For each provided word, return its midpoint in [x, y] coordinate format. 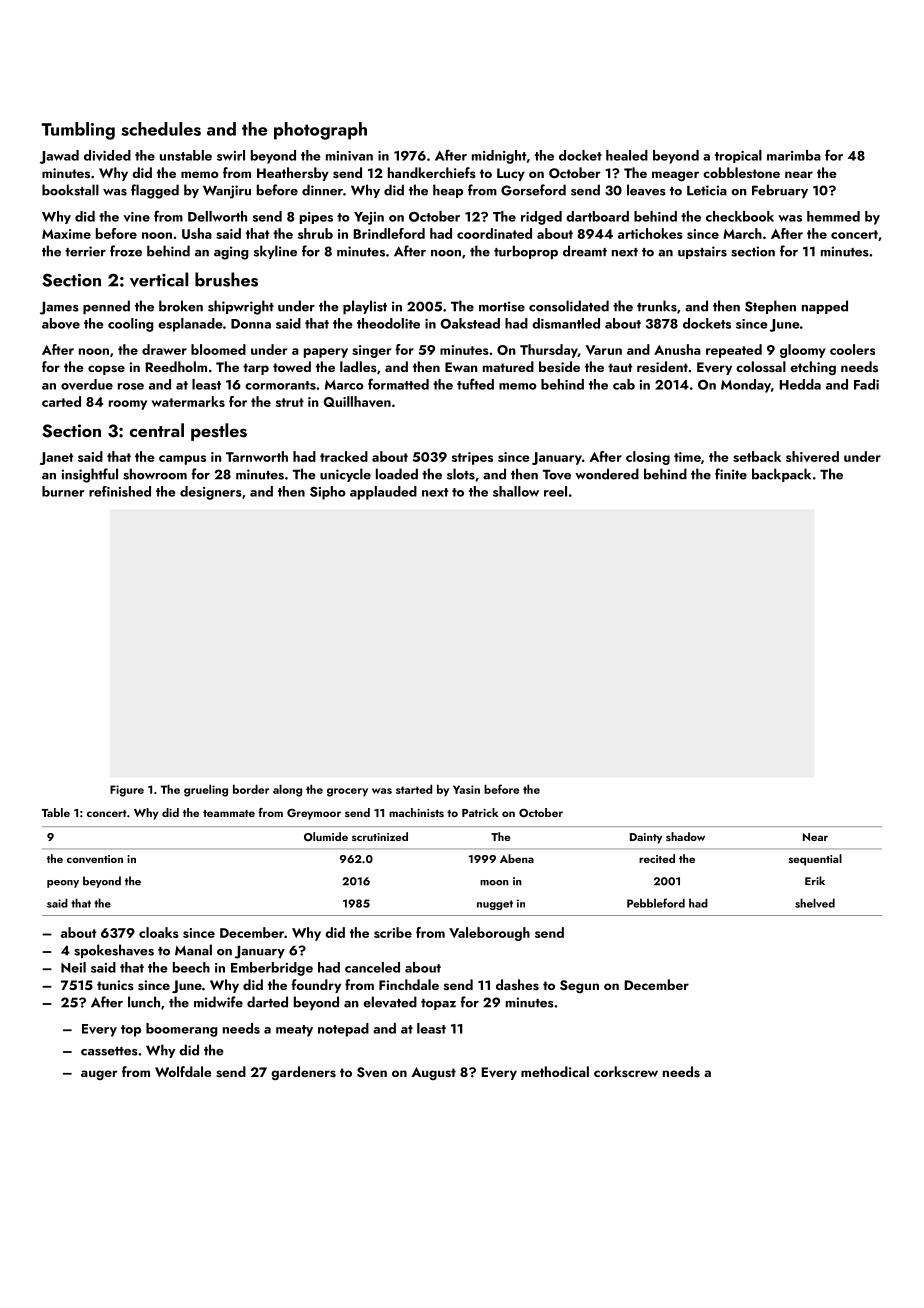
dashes [517, 985]
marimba [794, 155]
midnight [499, 157]
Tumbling [78, 131]
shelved [815, 903]
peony [63, 884]
